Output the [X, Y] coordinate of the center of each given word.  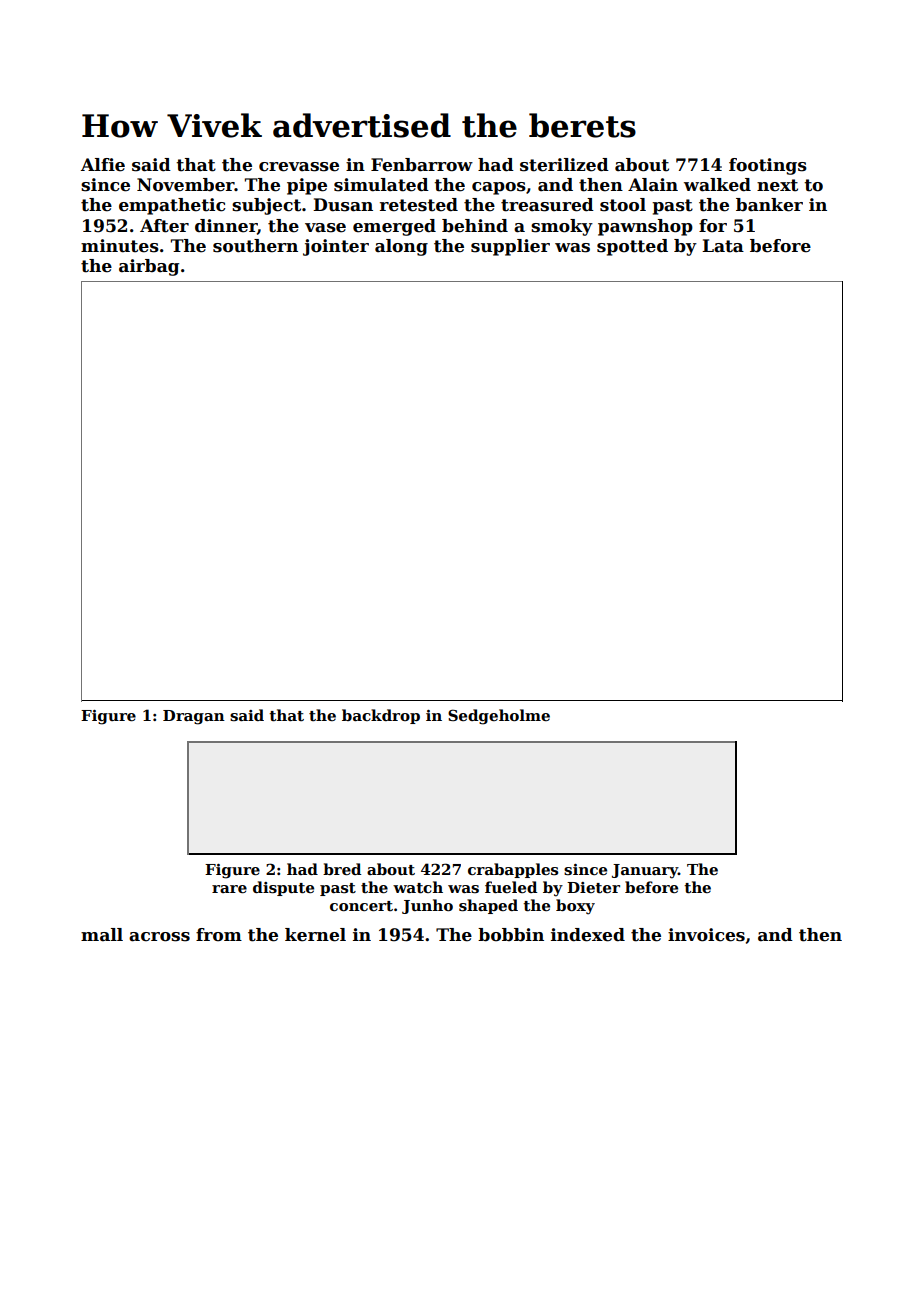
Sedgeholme [499, 717]
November [186, 185]
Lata [723, 246]
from [219, 935]
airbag [149, 267]
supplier [510, 247]
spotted [632, 247]
